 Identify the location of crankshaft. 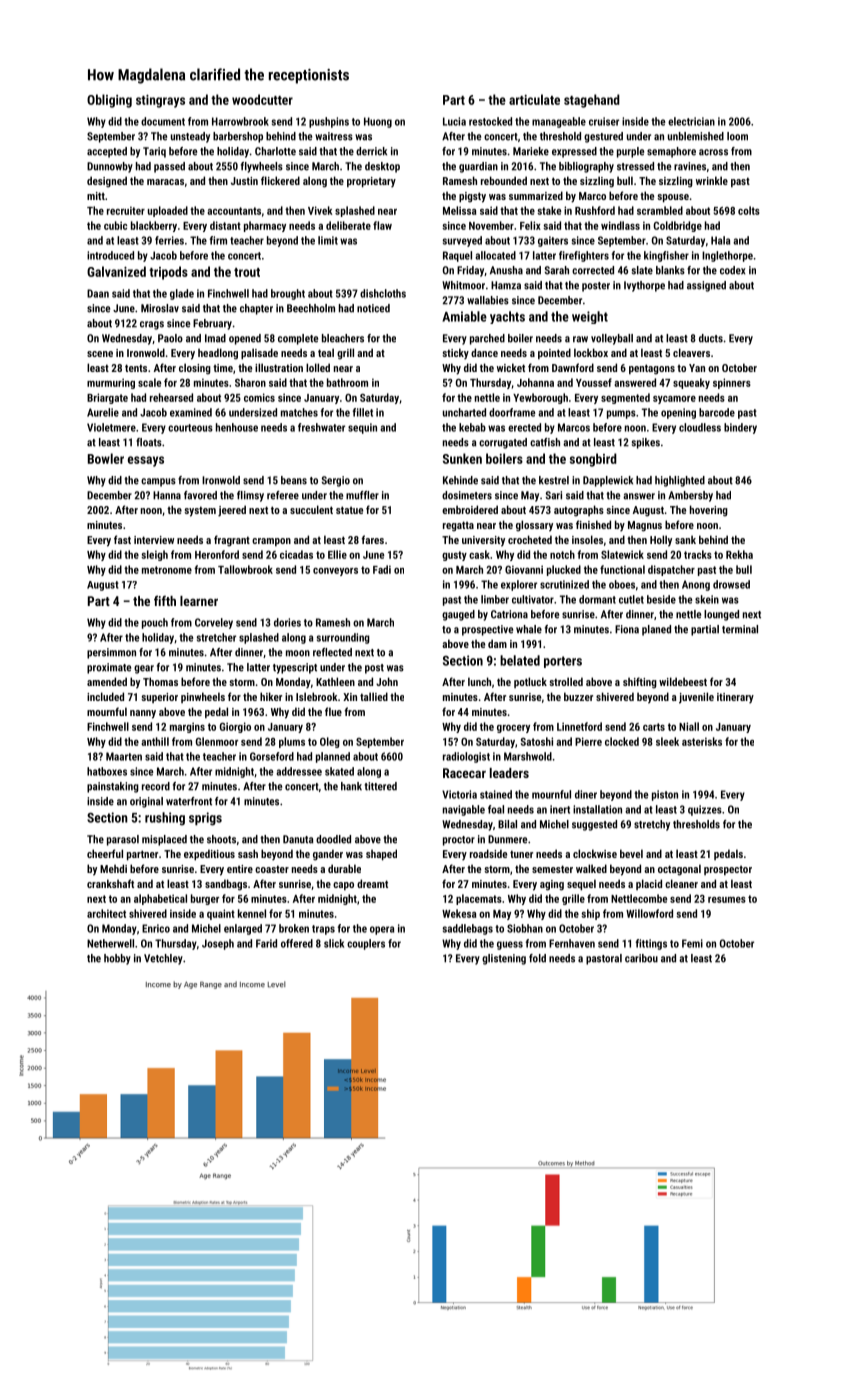
(110, 883).
